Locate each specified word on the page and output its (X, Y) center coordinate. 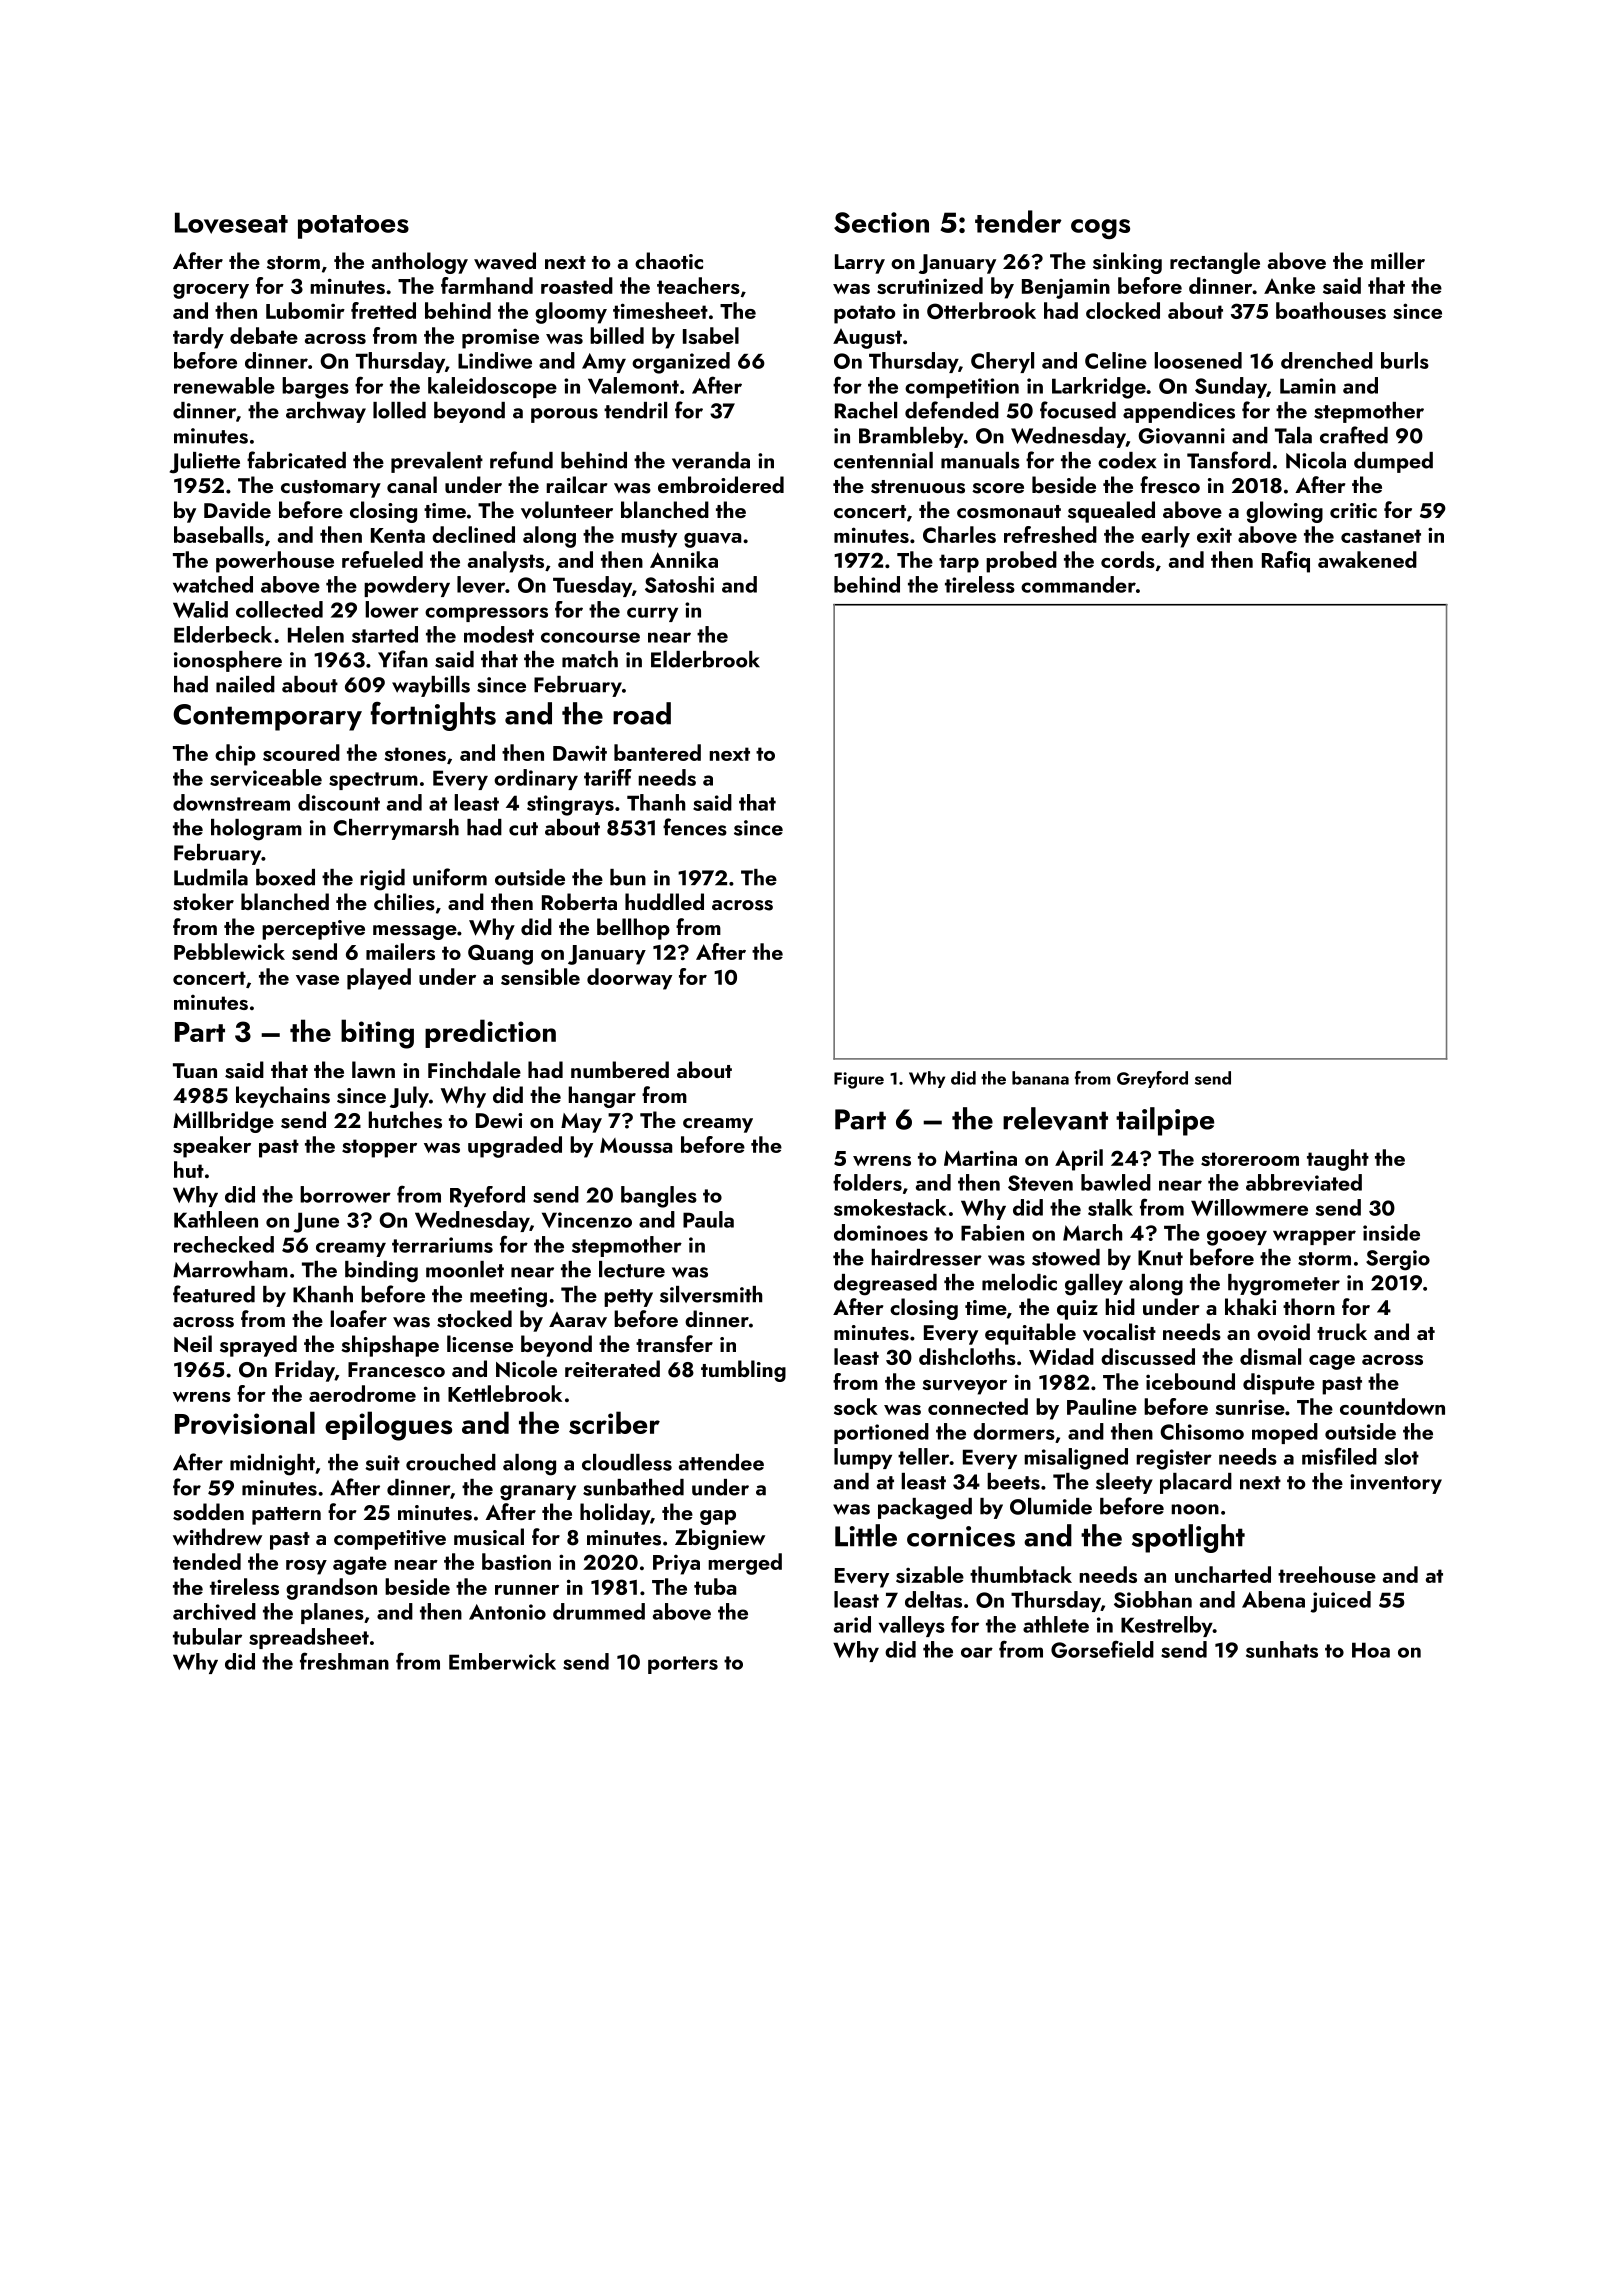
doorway (629, 979)
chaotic (669, 260)
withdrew (217, 1536)
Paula (708, 1219)
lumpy (863, 1458)
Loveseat (231, 223)
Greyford (1152, 1079)
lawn (373, 1069)
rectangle (1215, 263)
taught (1338, 1160)
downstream (231, 802)
